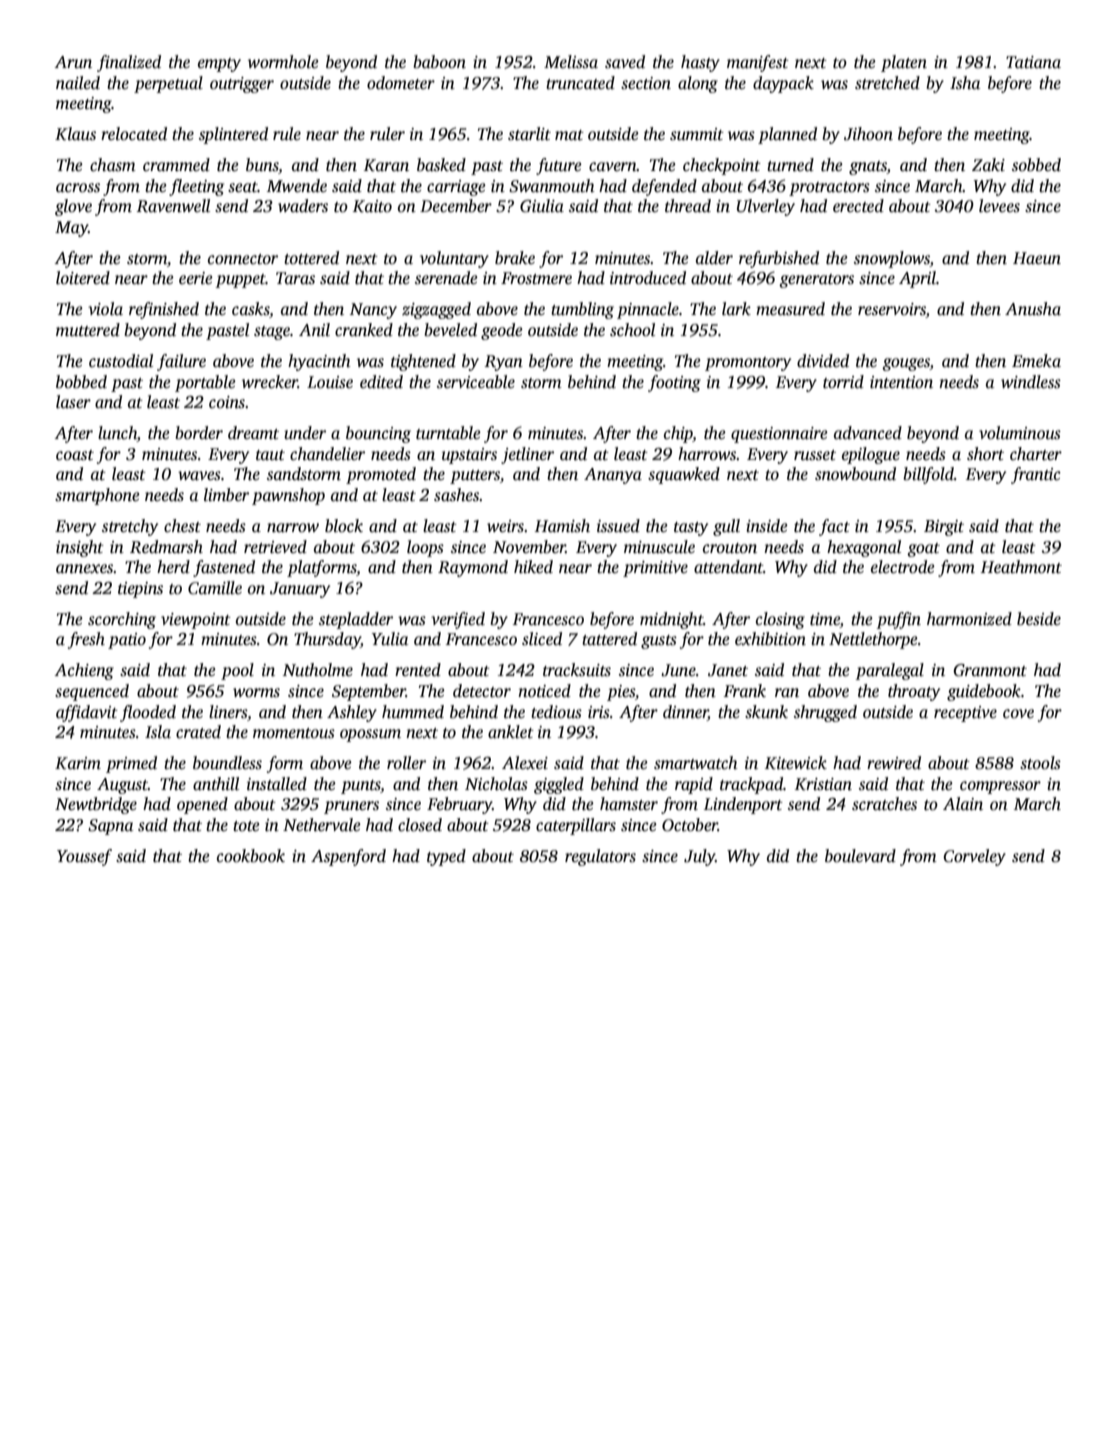 The width and height of the screenshot is (1117, 1445). Describe the element at coordinates (283, 62) in the screenshot. I see `wormhole` at that location.
